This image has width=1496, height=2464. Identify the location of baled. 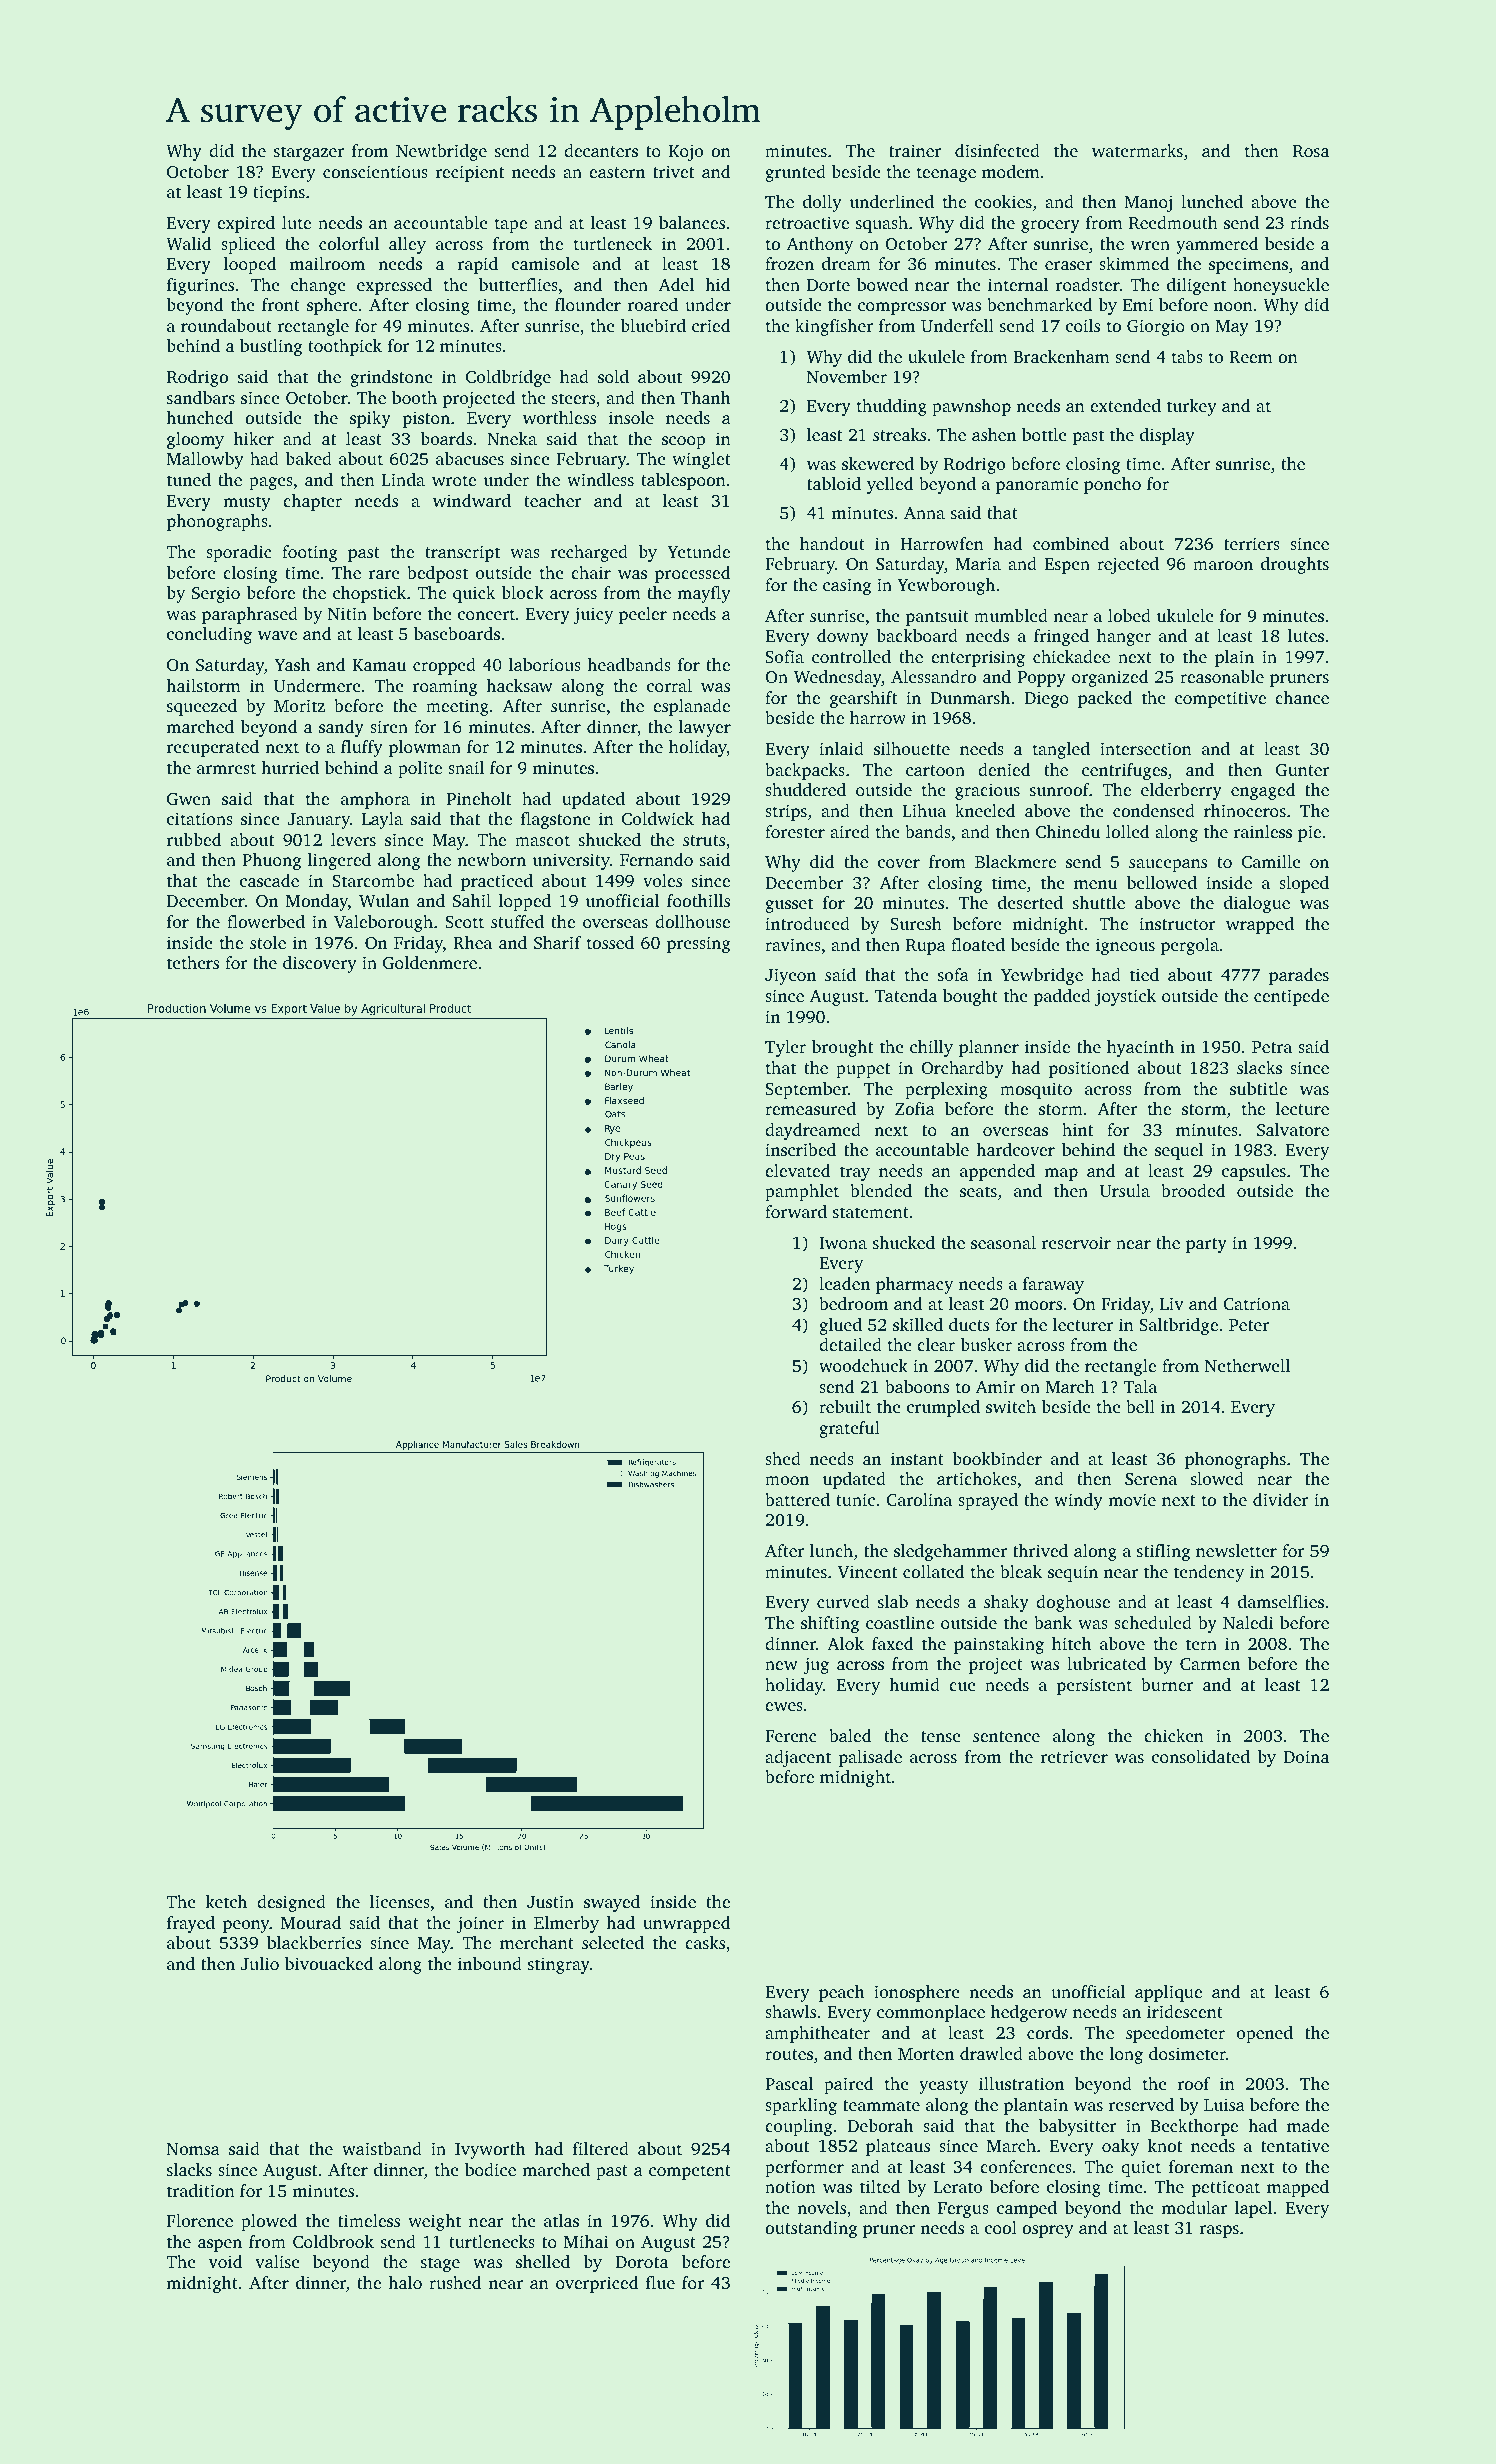
(850, 1735).
